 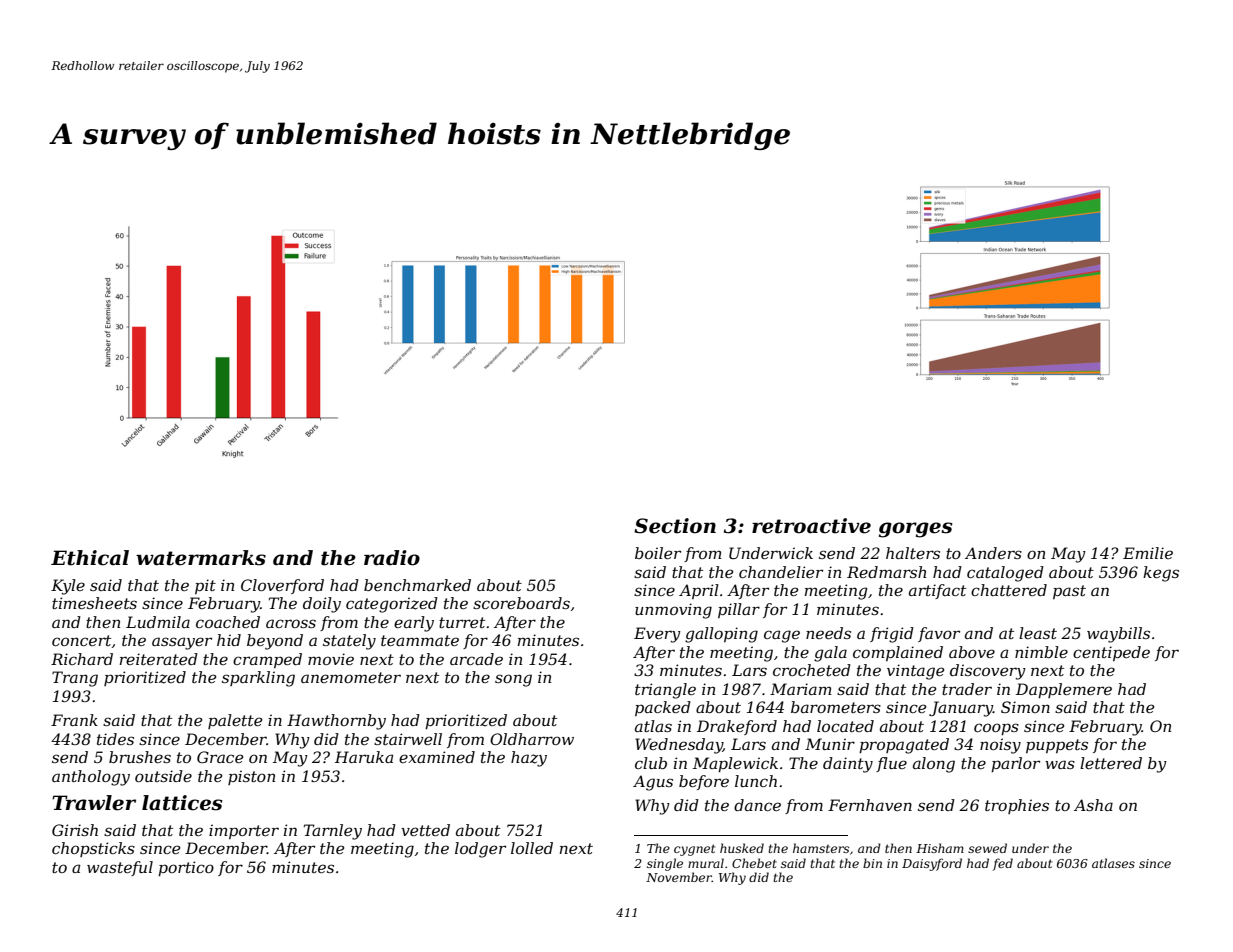 What do you see at coordinates (811, 526) in the screenshot?
I see `retroactive` at bounding box center [811, 526].
